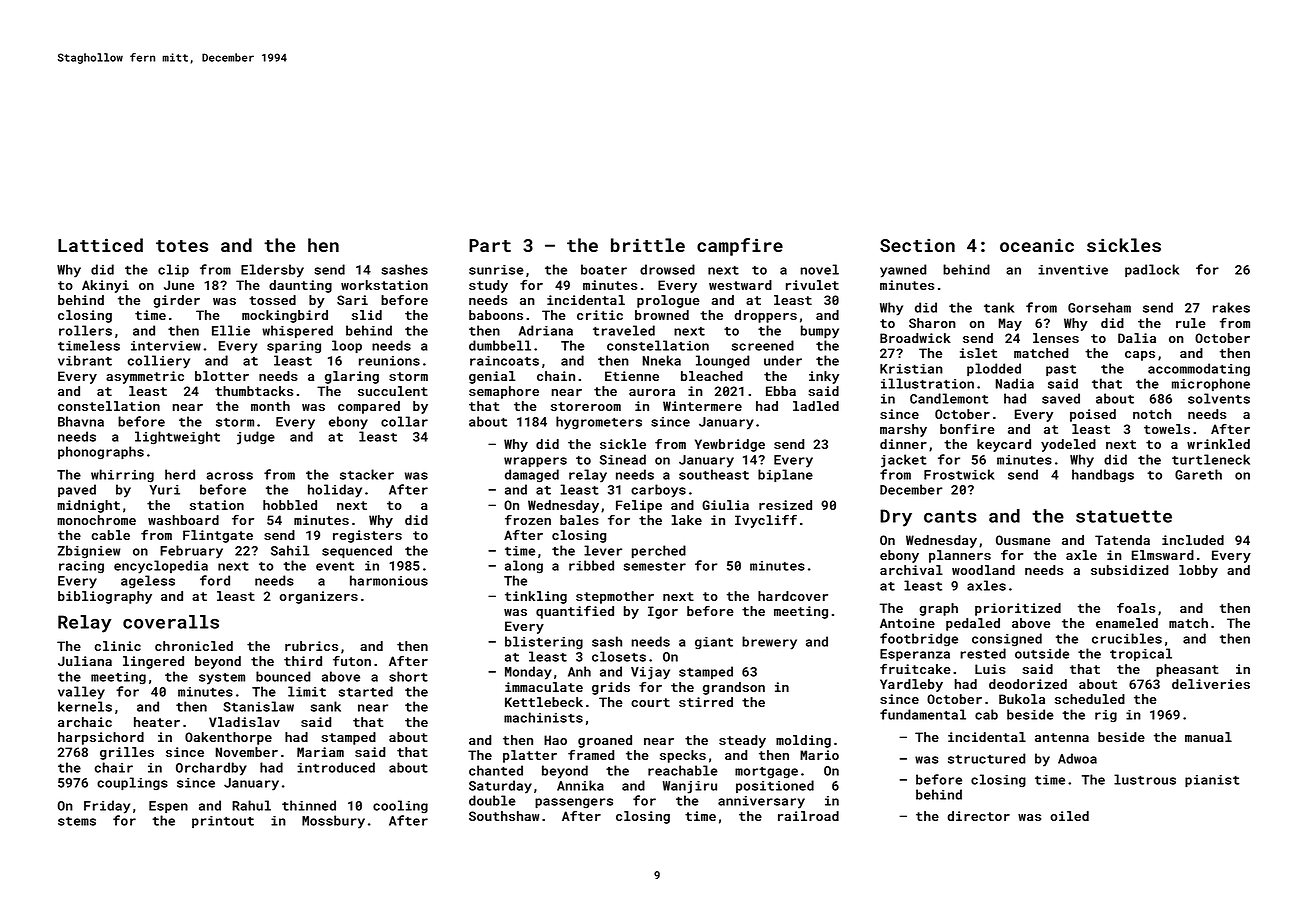 This page has width=1308, height=924. What do you see at coordinates (182, 246) in the page?
I see `totes` at bounding box center [182, 246].
